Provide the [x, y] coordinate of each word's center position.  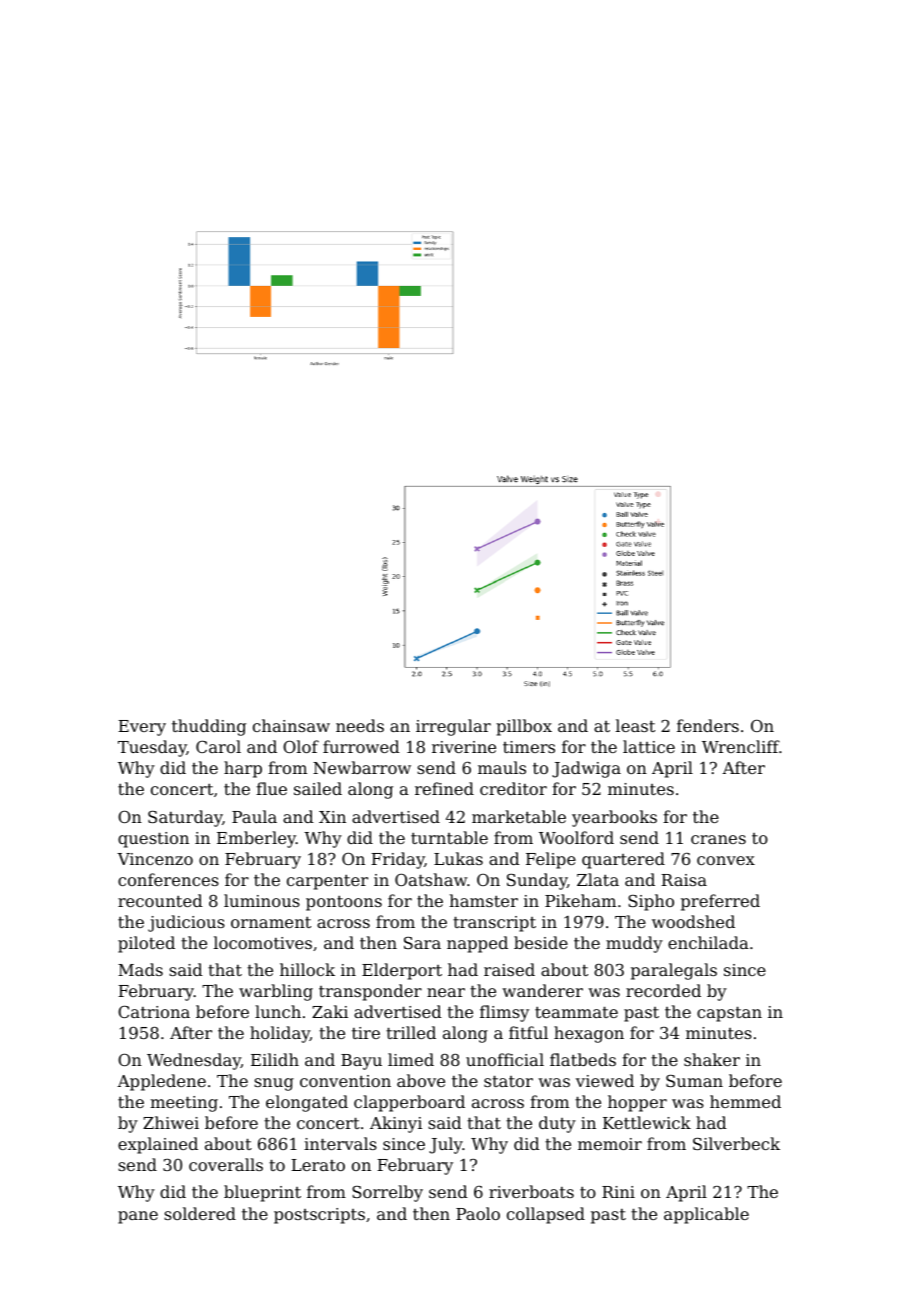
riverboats [531, 1191]
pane [138, 1217]
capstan [729, 1014]
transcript [494, 924]
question [153, 840]
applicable [706, 1215]
